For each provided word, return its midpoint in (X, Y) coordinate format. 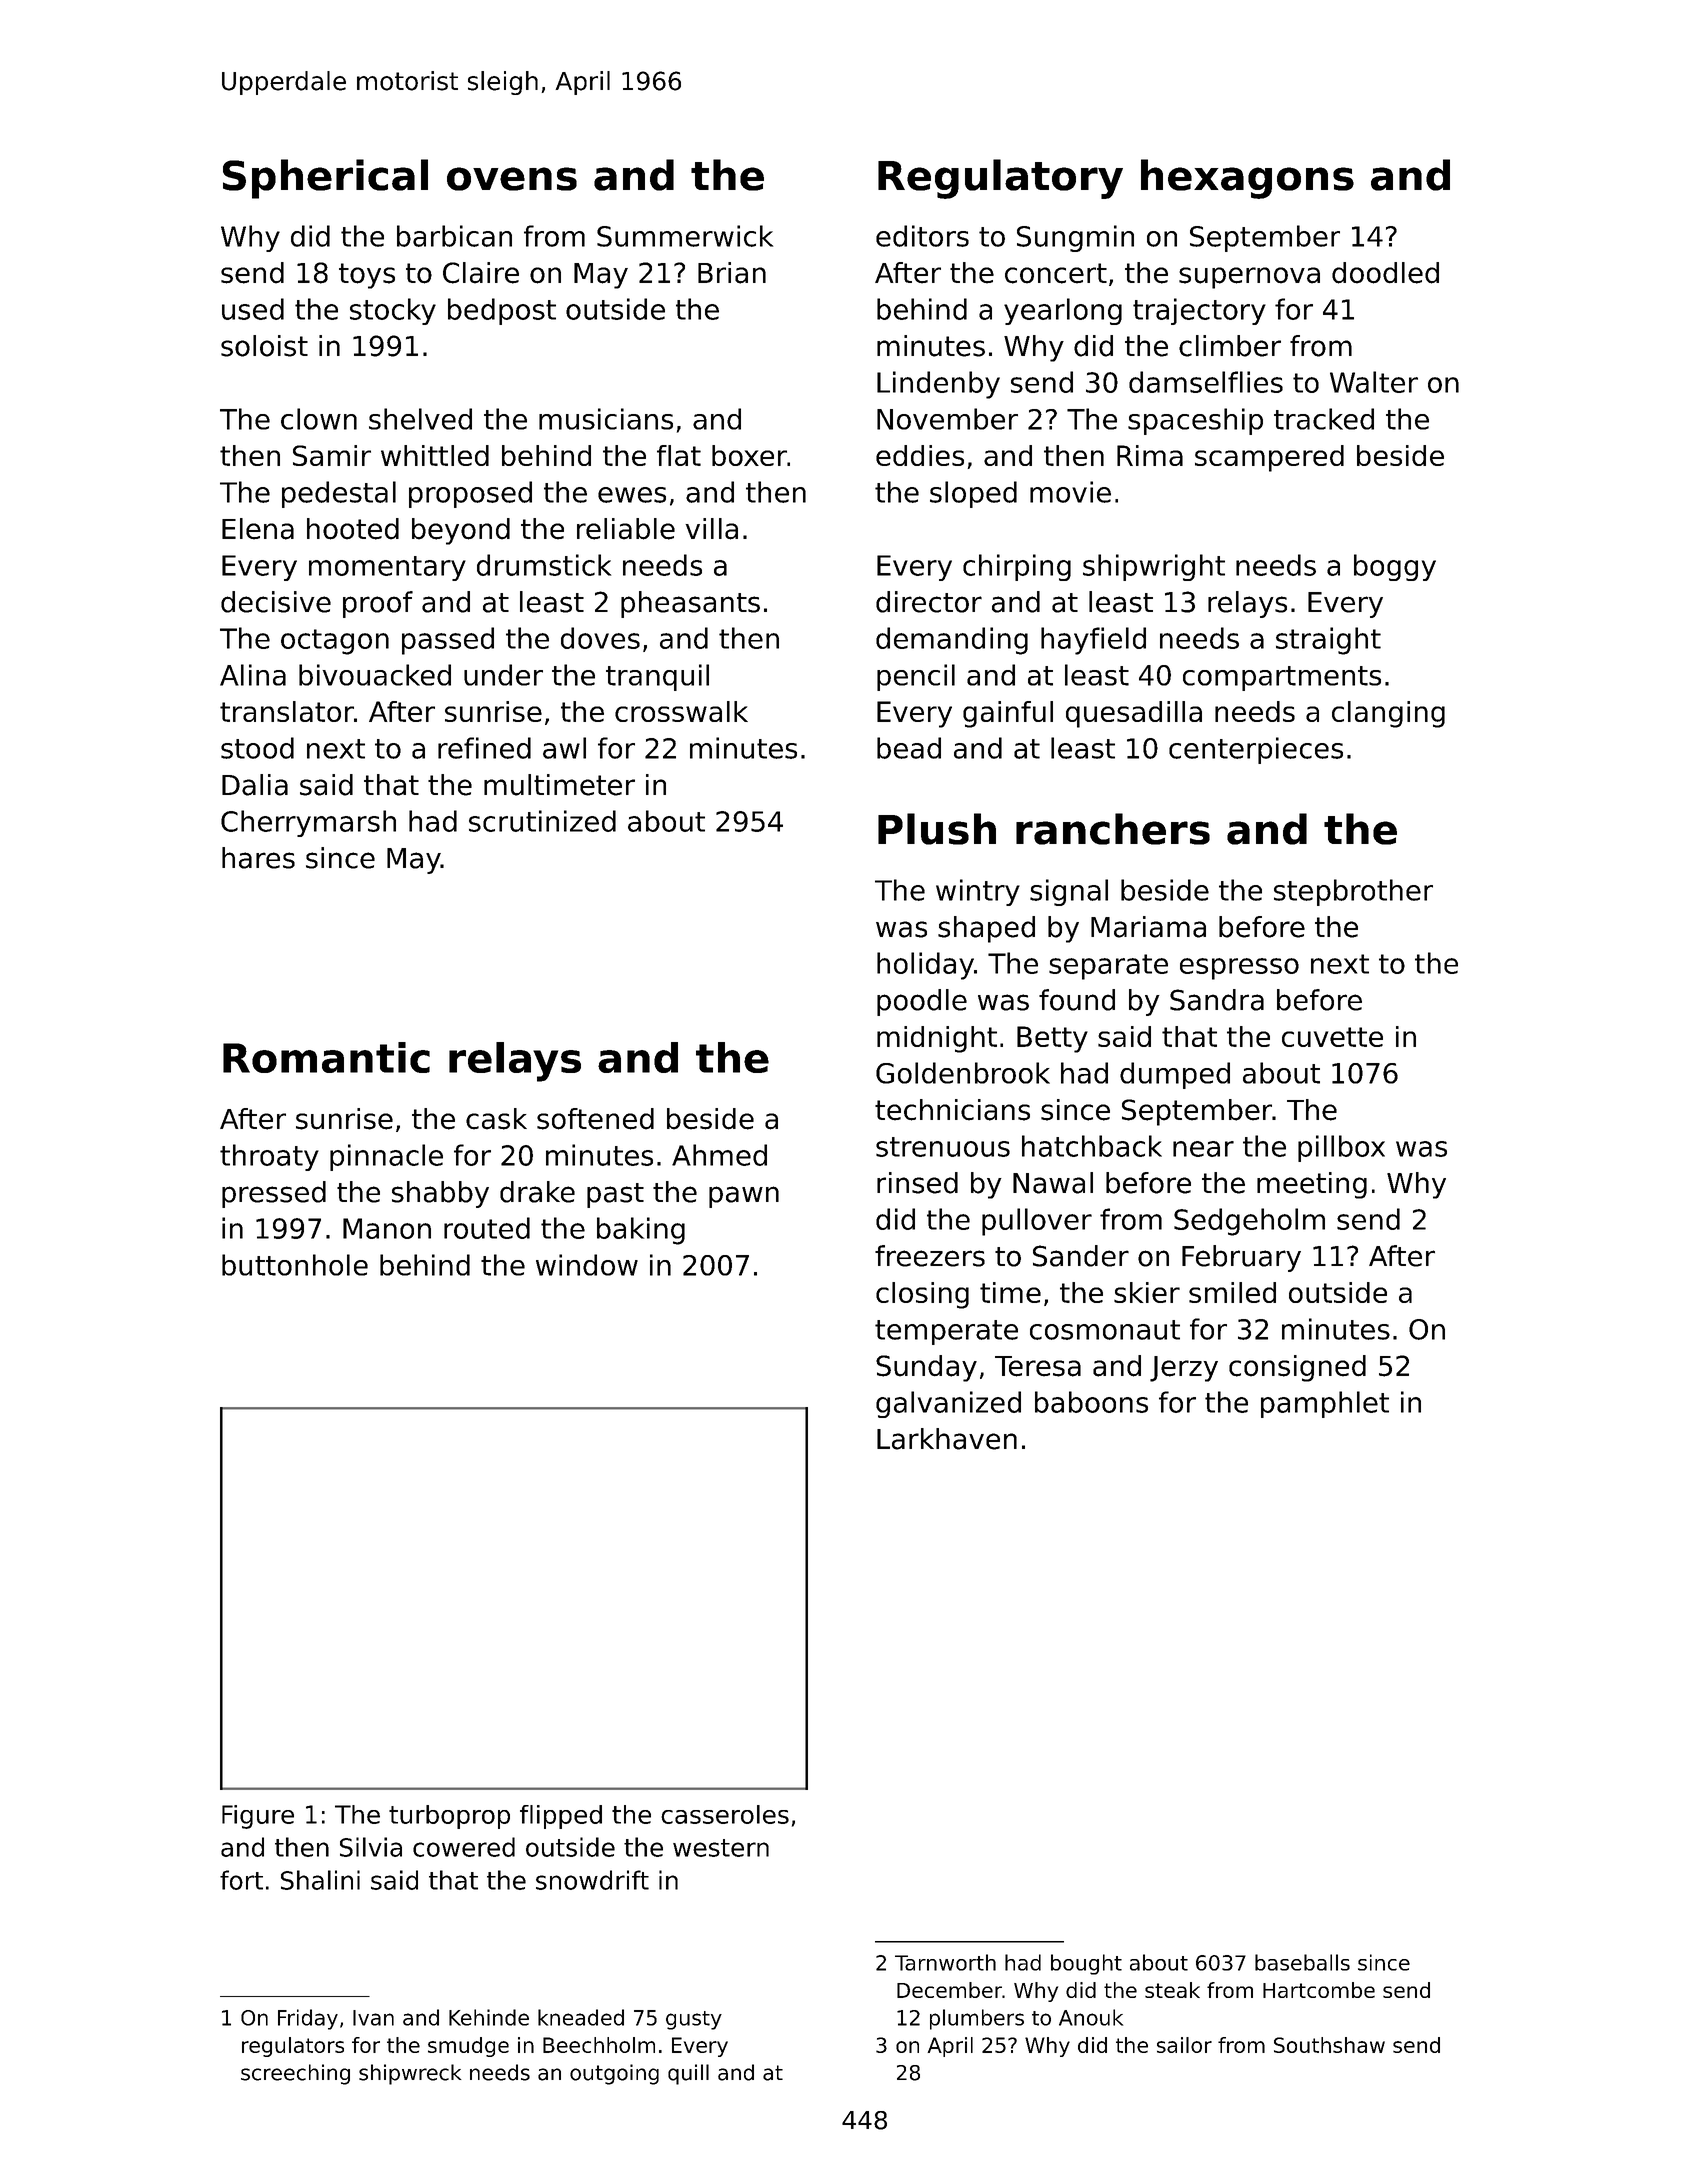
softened (595, 1119)
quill (688, 2074)
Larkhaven (947, 1439)
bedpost (502, 311)
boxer (749, 455)
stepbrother (1353, 892)
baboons (1091, 1402)
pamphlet (1325, 1404)
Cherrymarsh (308, 823)
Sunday (926, 1368)
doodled (1385, 273)
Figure (258, 1817)
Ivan (373, 2018)
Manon (387, 1228)
